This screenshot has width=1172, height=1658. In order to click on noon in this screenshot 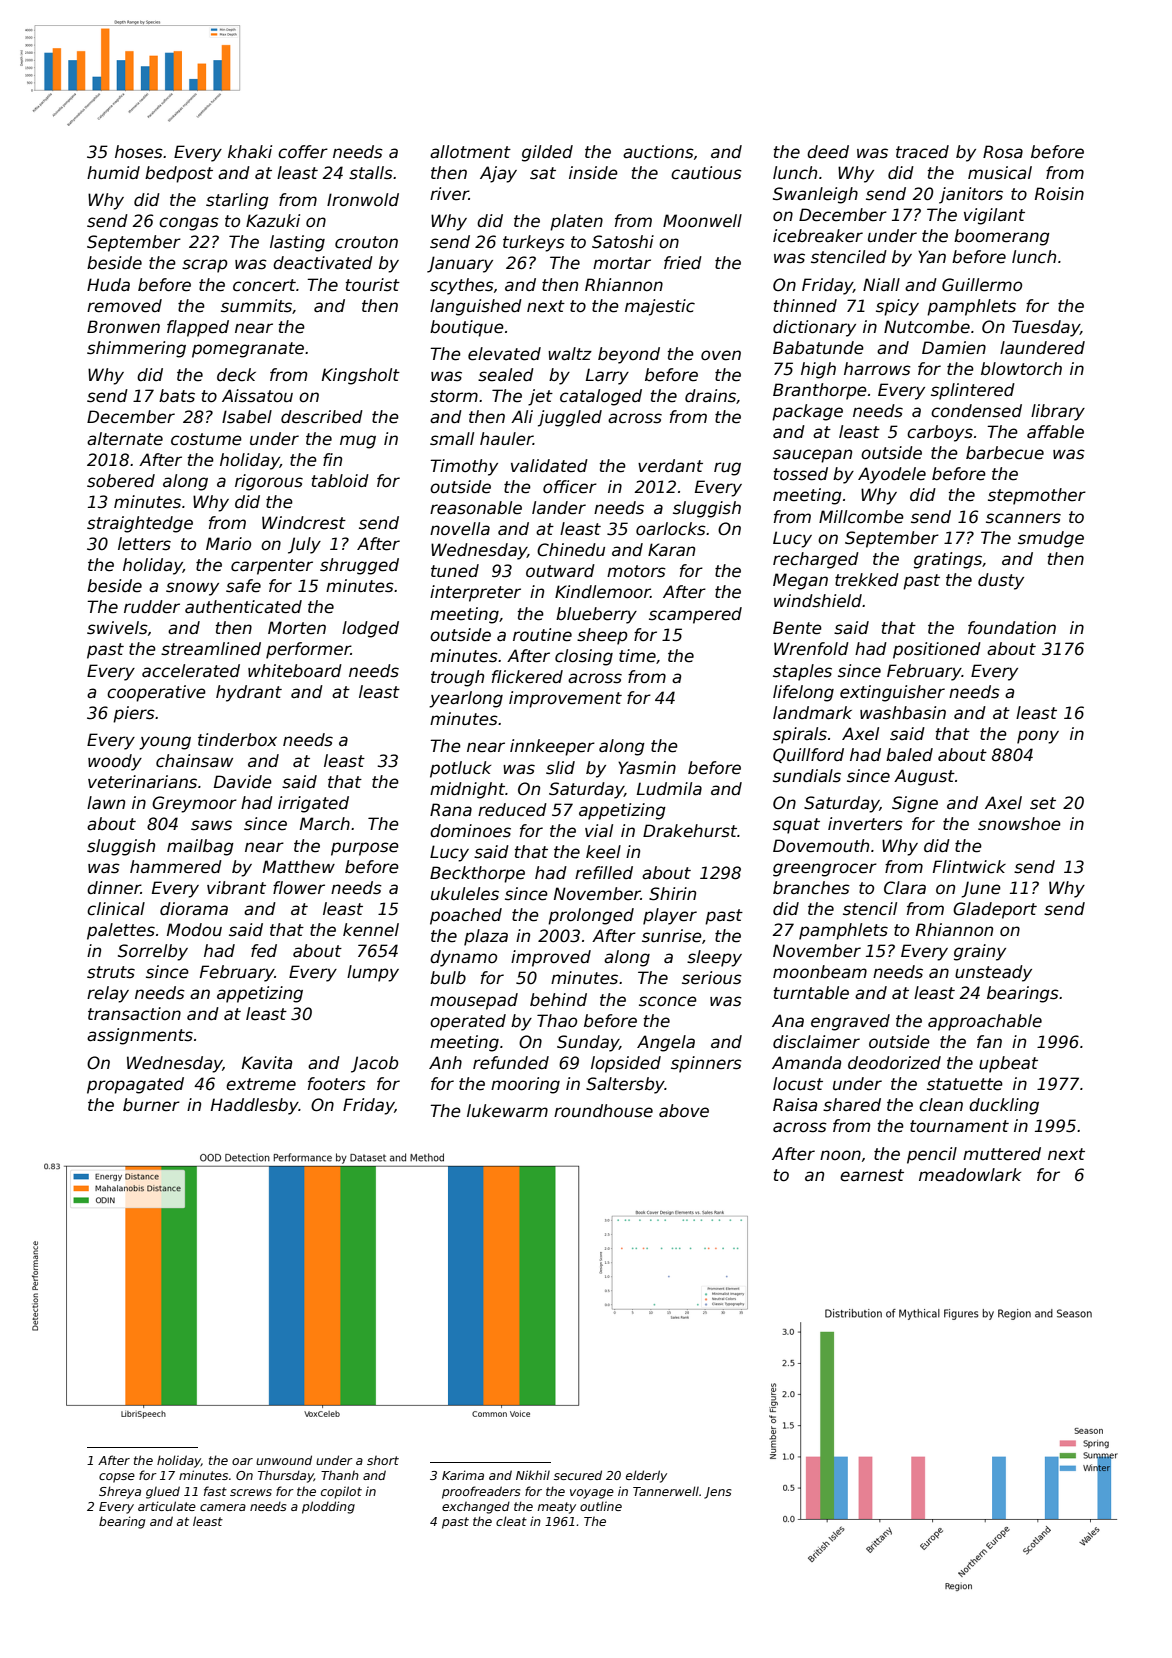, I will do `click(840, 1155)`.
